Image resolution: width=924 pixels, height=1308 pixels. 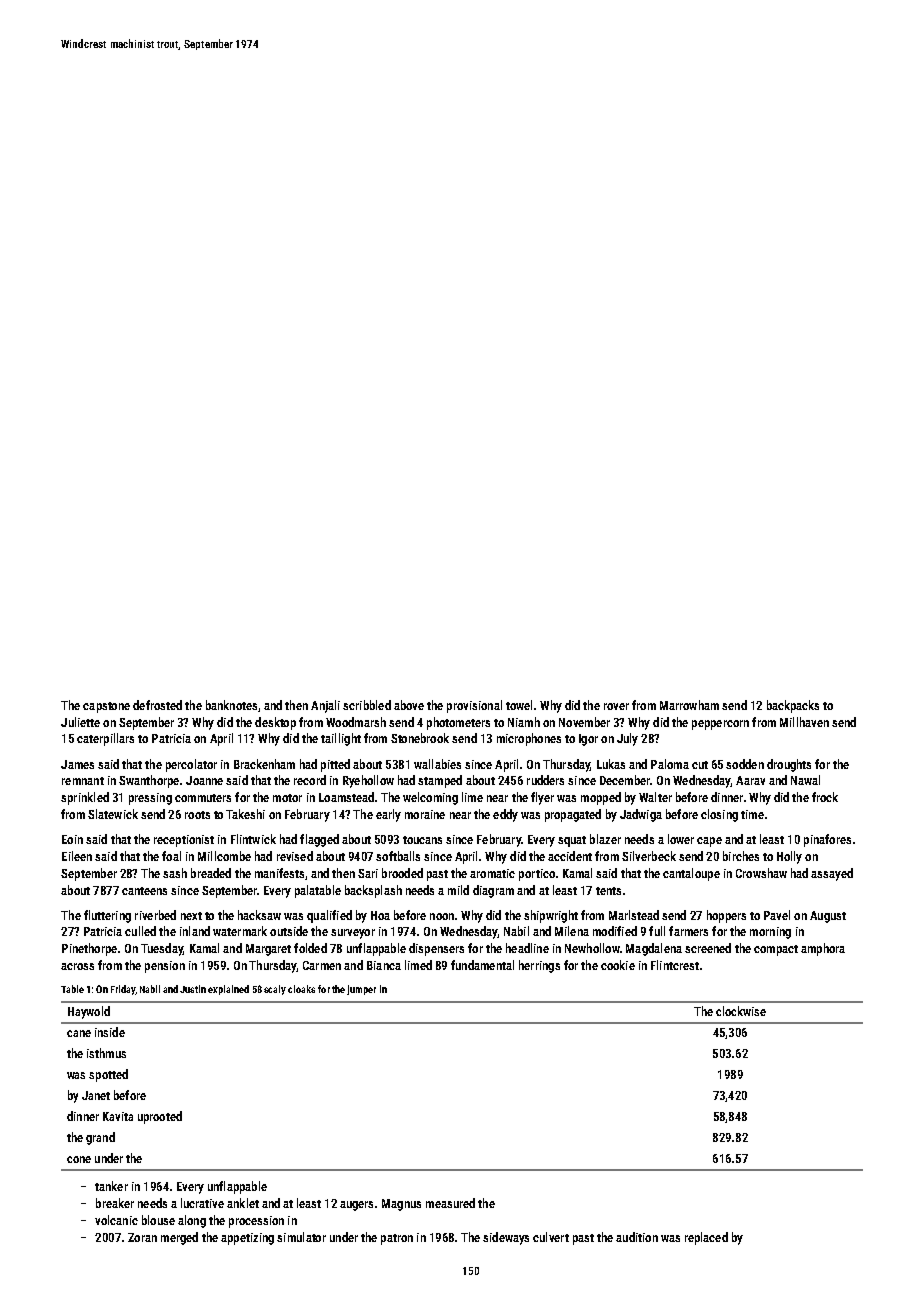 What do you see at coordinates (832, 874) in the screenshot?
I see `assayed` at bounding box center [832, 874].
